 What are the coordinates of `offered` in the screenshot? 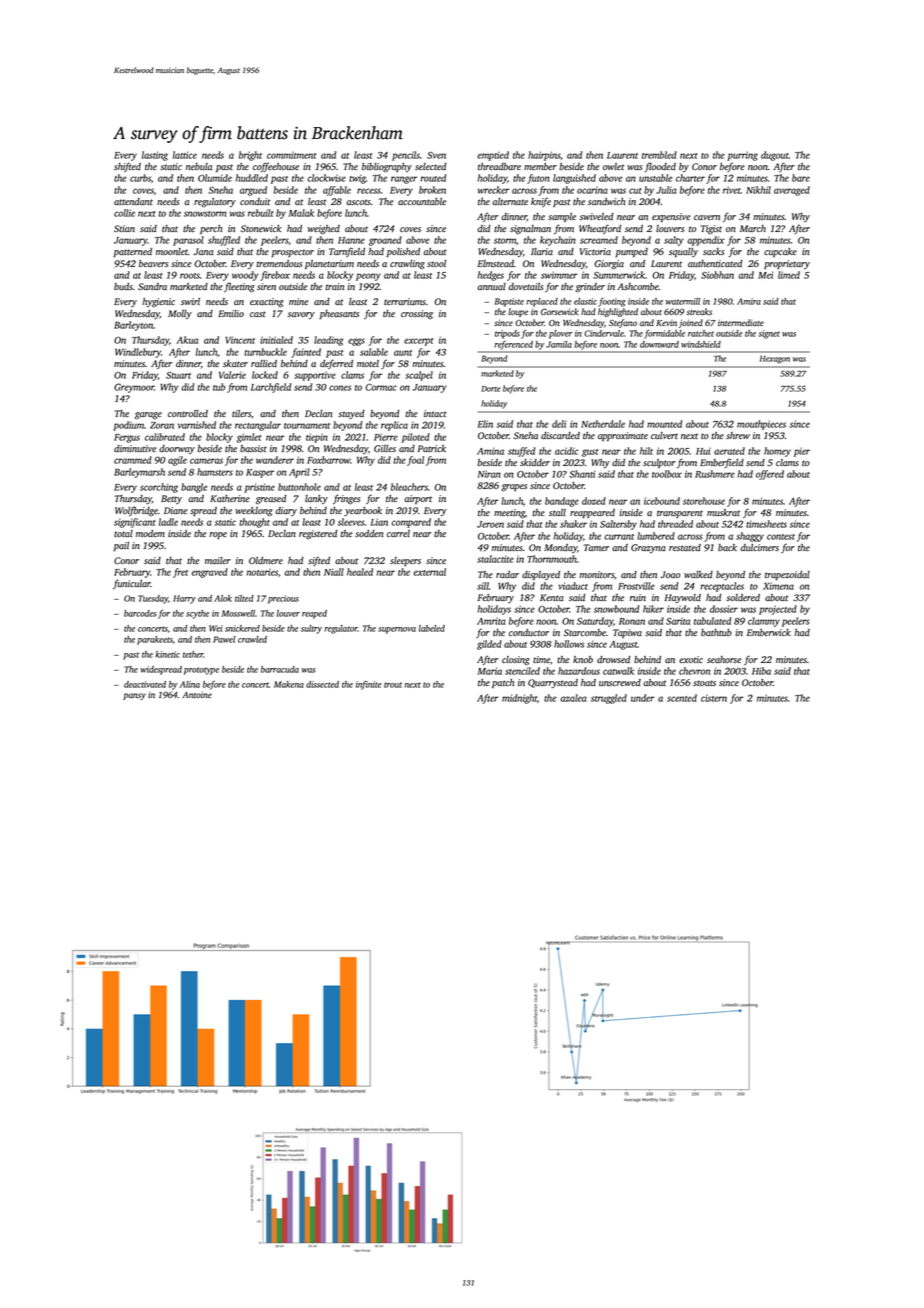 It's located at (770, 475).
